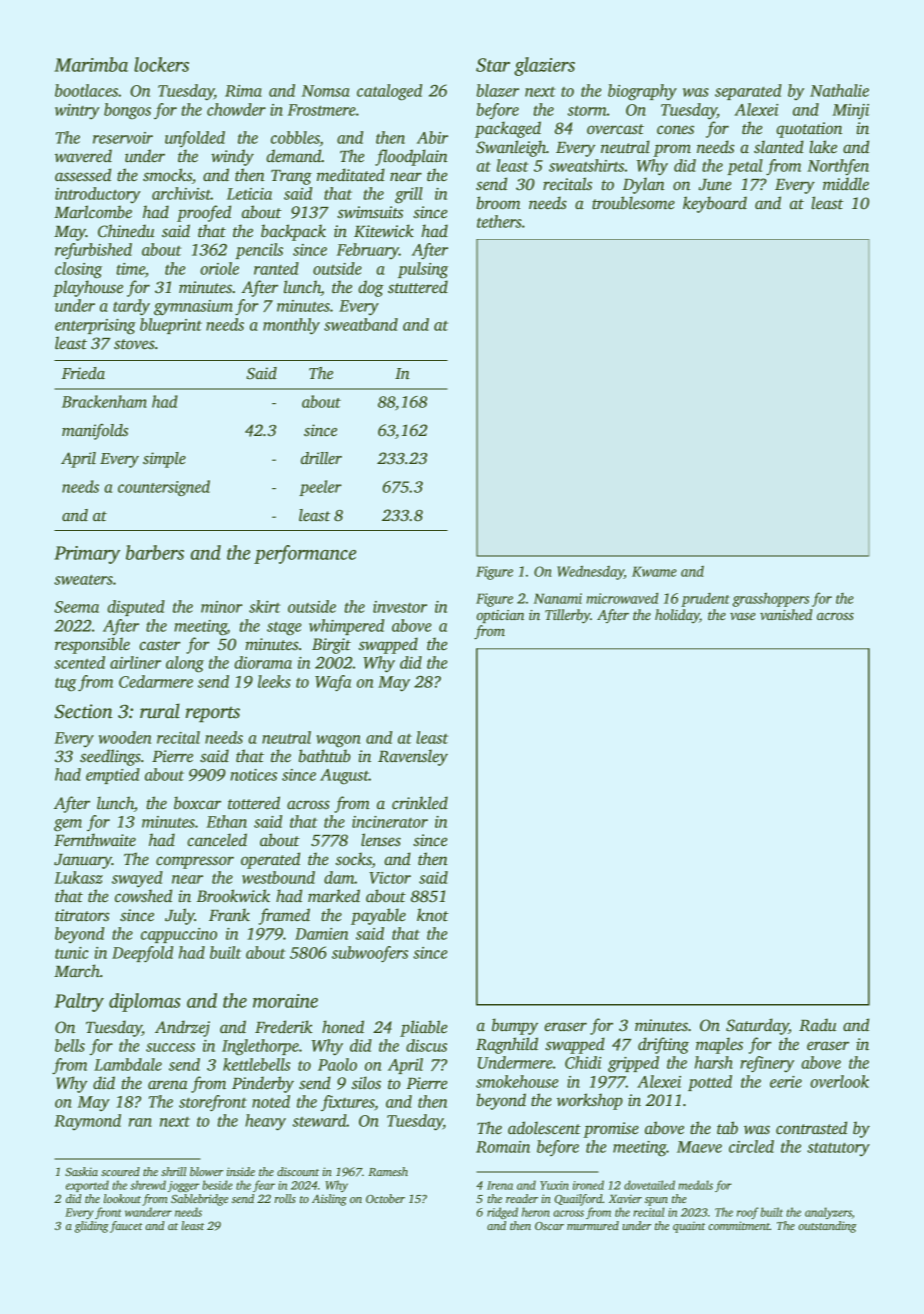 The height and width of the screenshot is (1314, 924). I want to click on ridged, so click(502, 1213).
